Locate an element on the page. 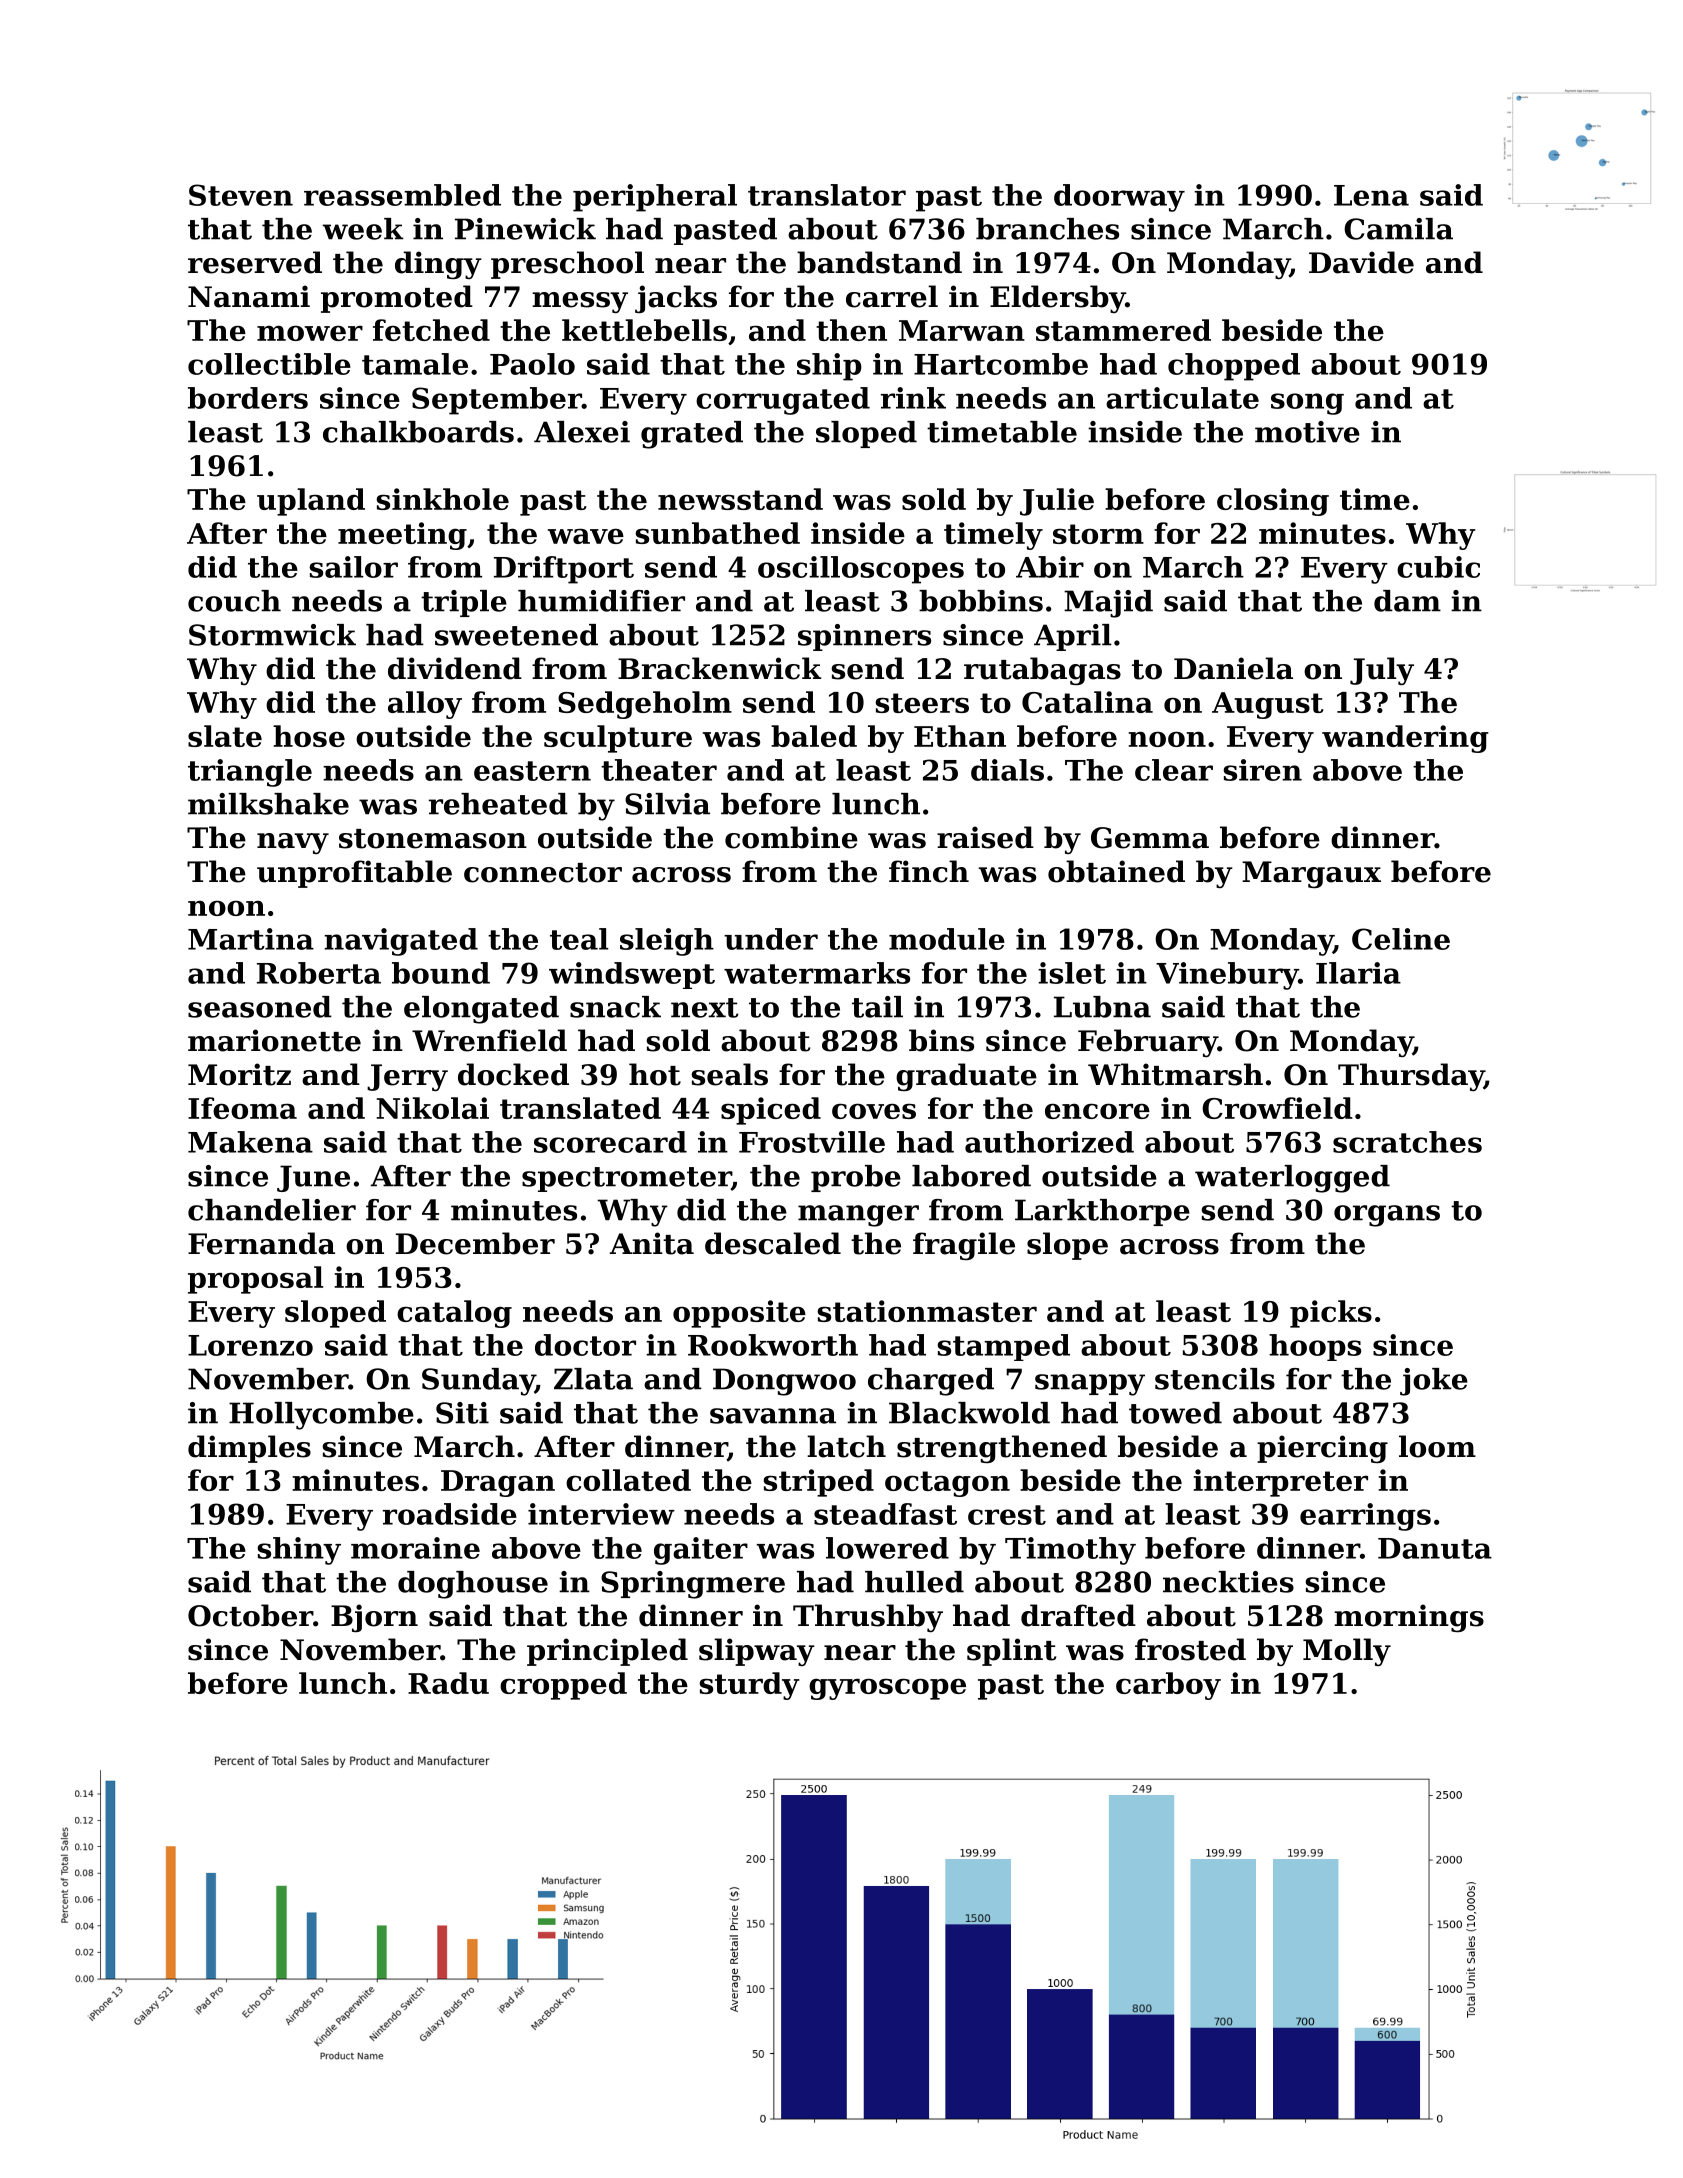 The image size is (1683, 2178). coves is located at coordinates (874, 1111).
